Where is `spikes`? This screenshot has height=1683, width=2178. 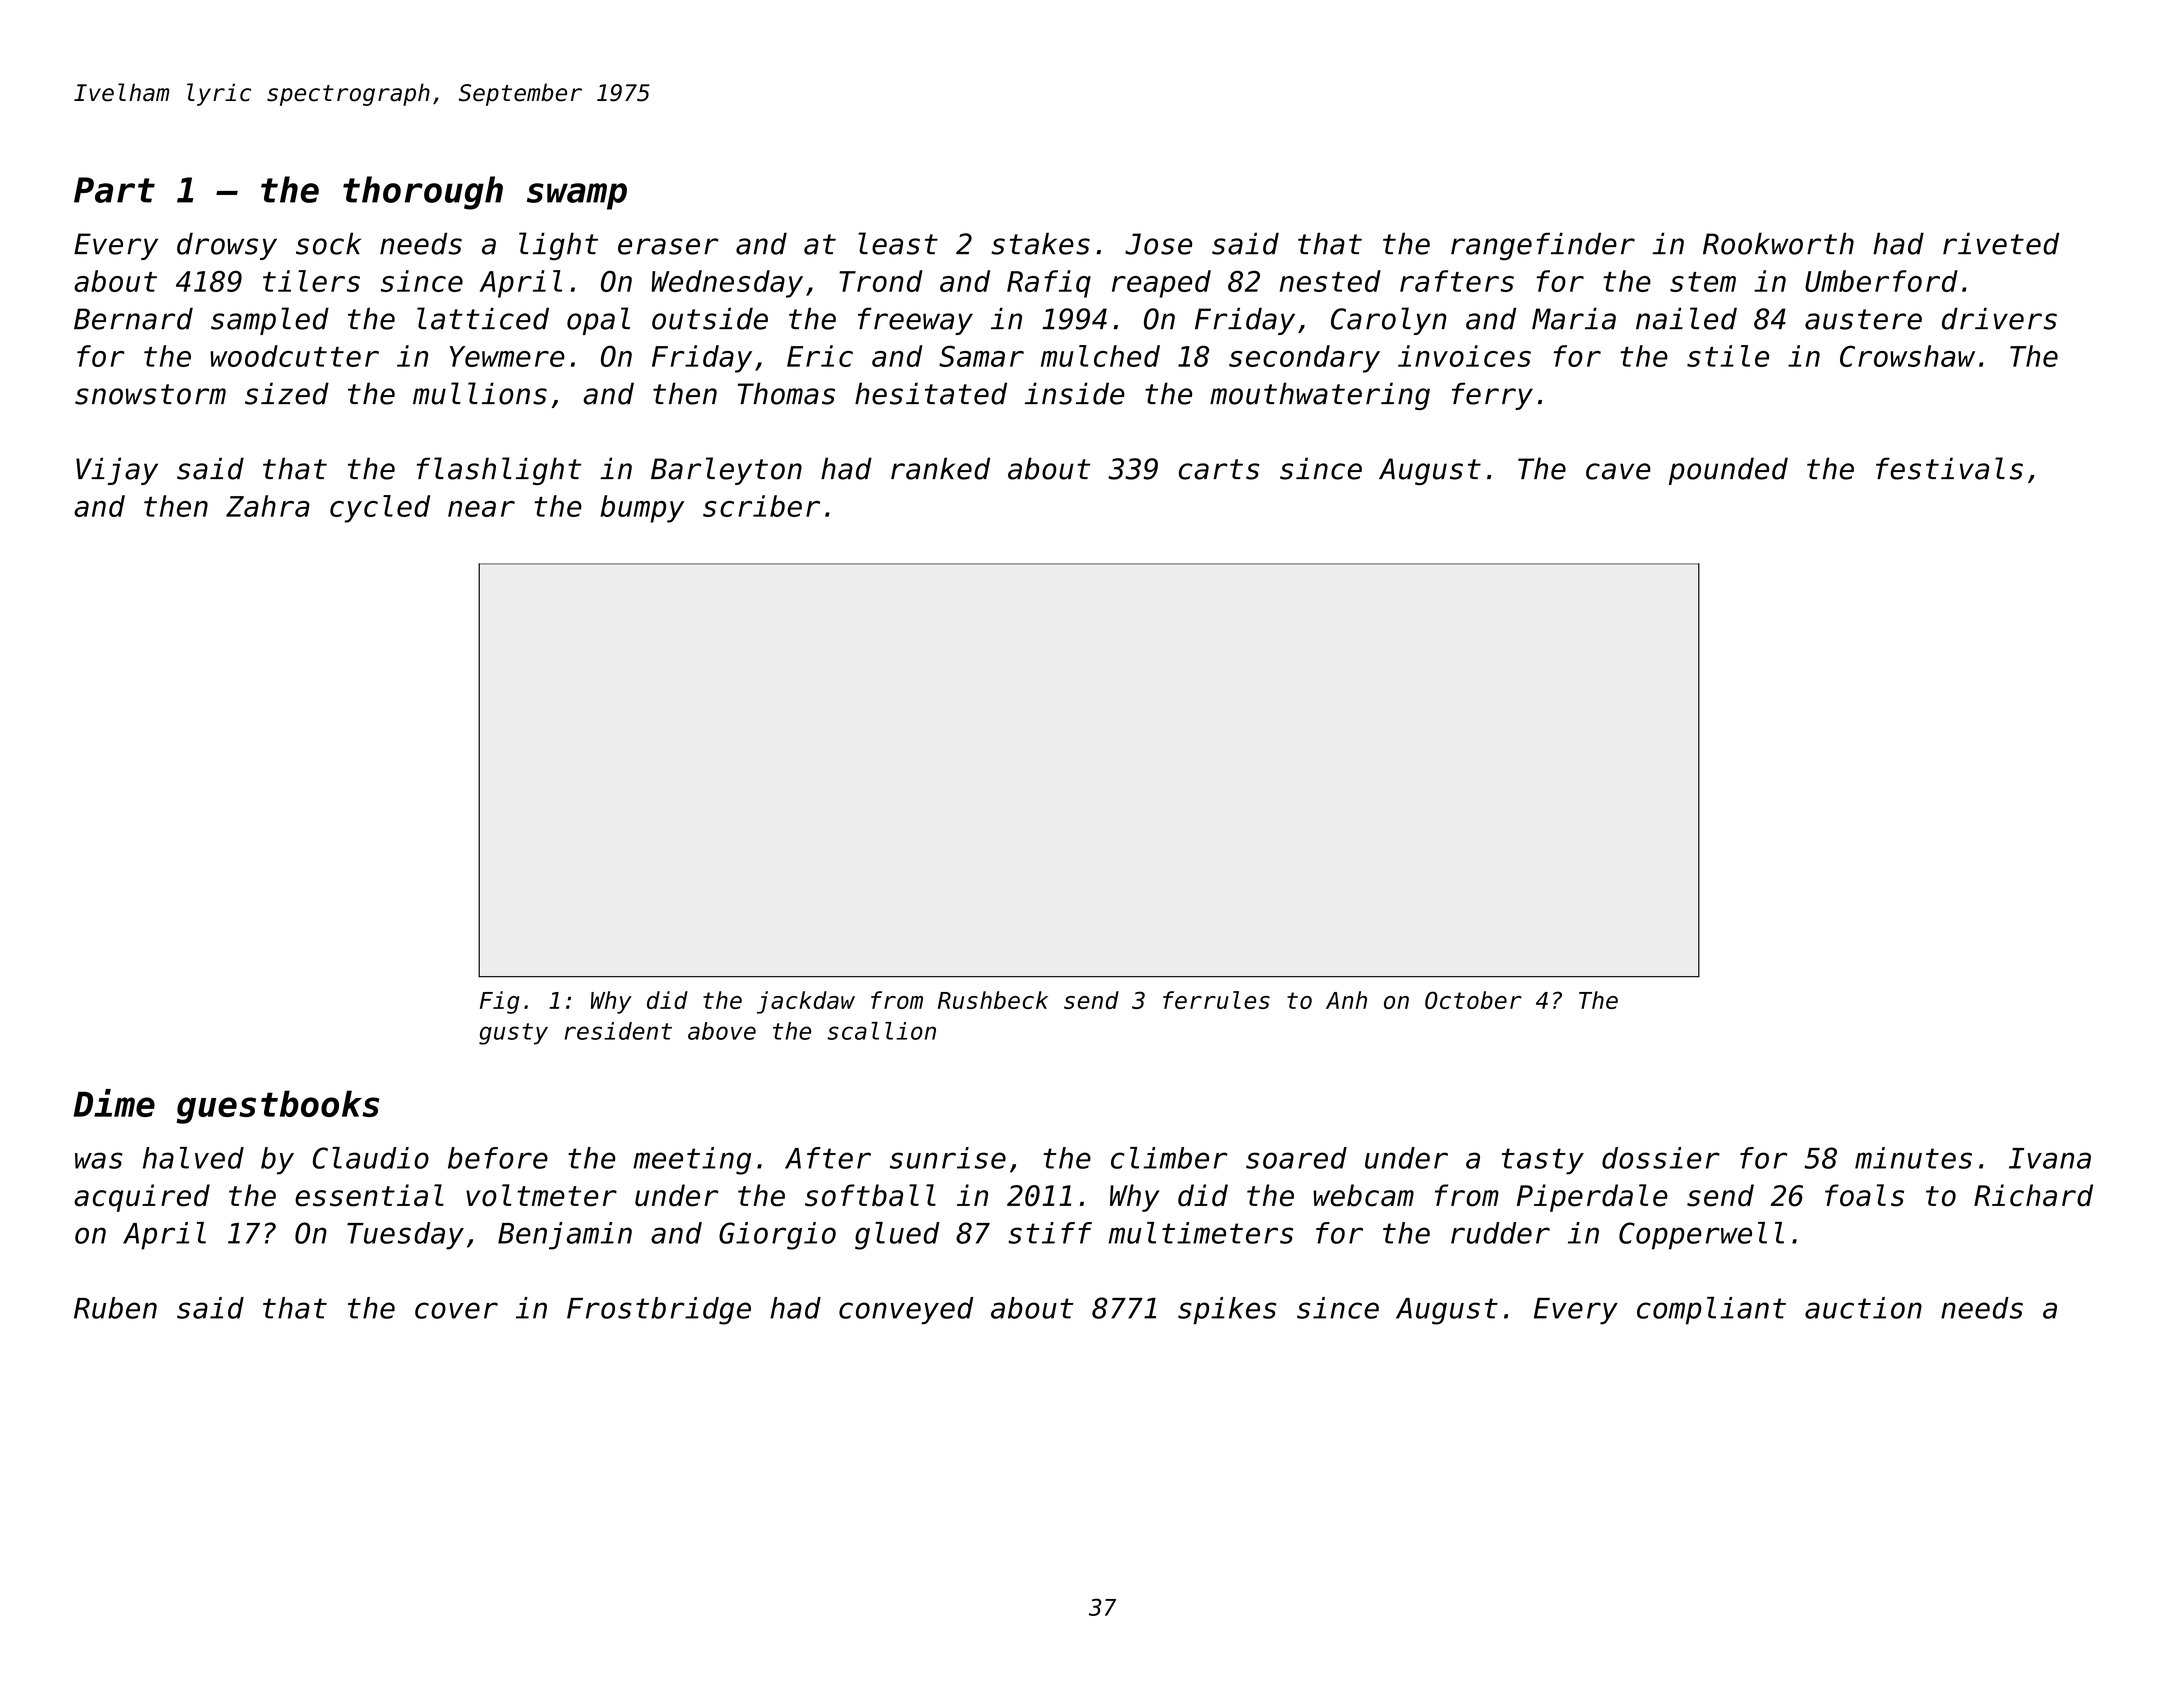 spikes is located at coordinates (1227, 1311).
